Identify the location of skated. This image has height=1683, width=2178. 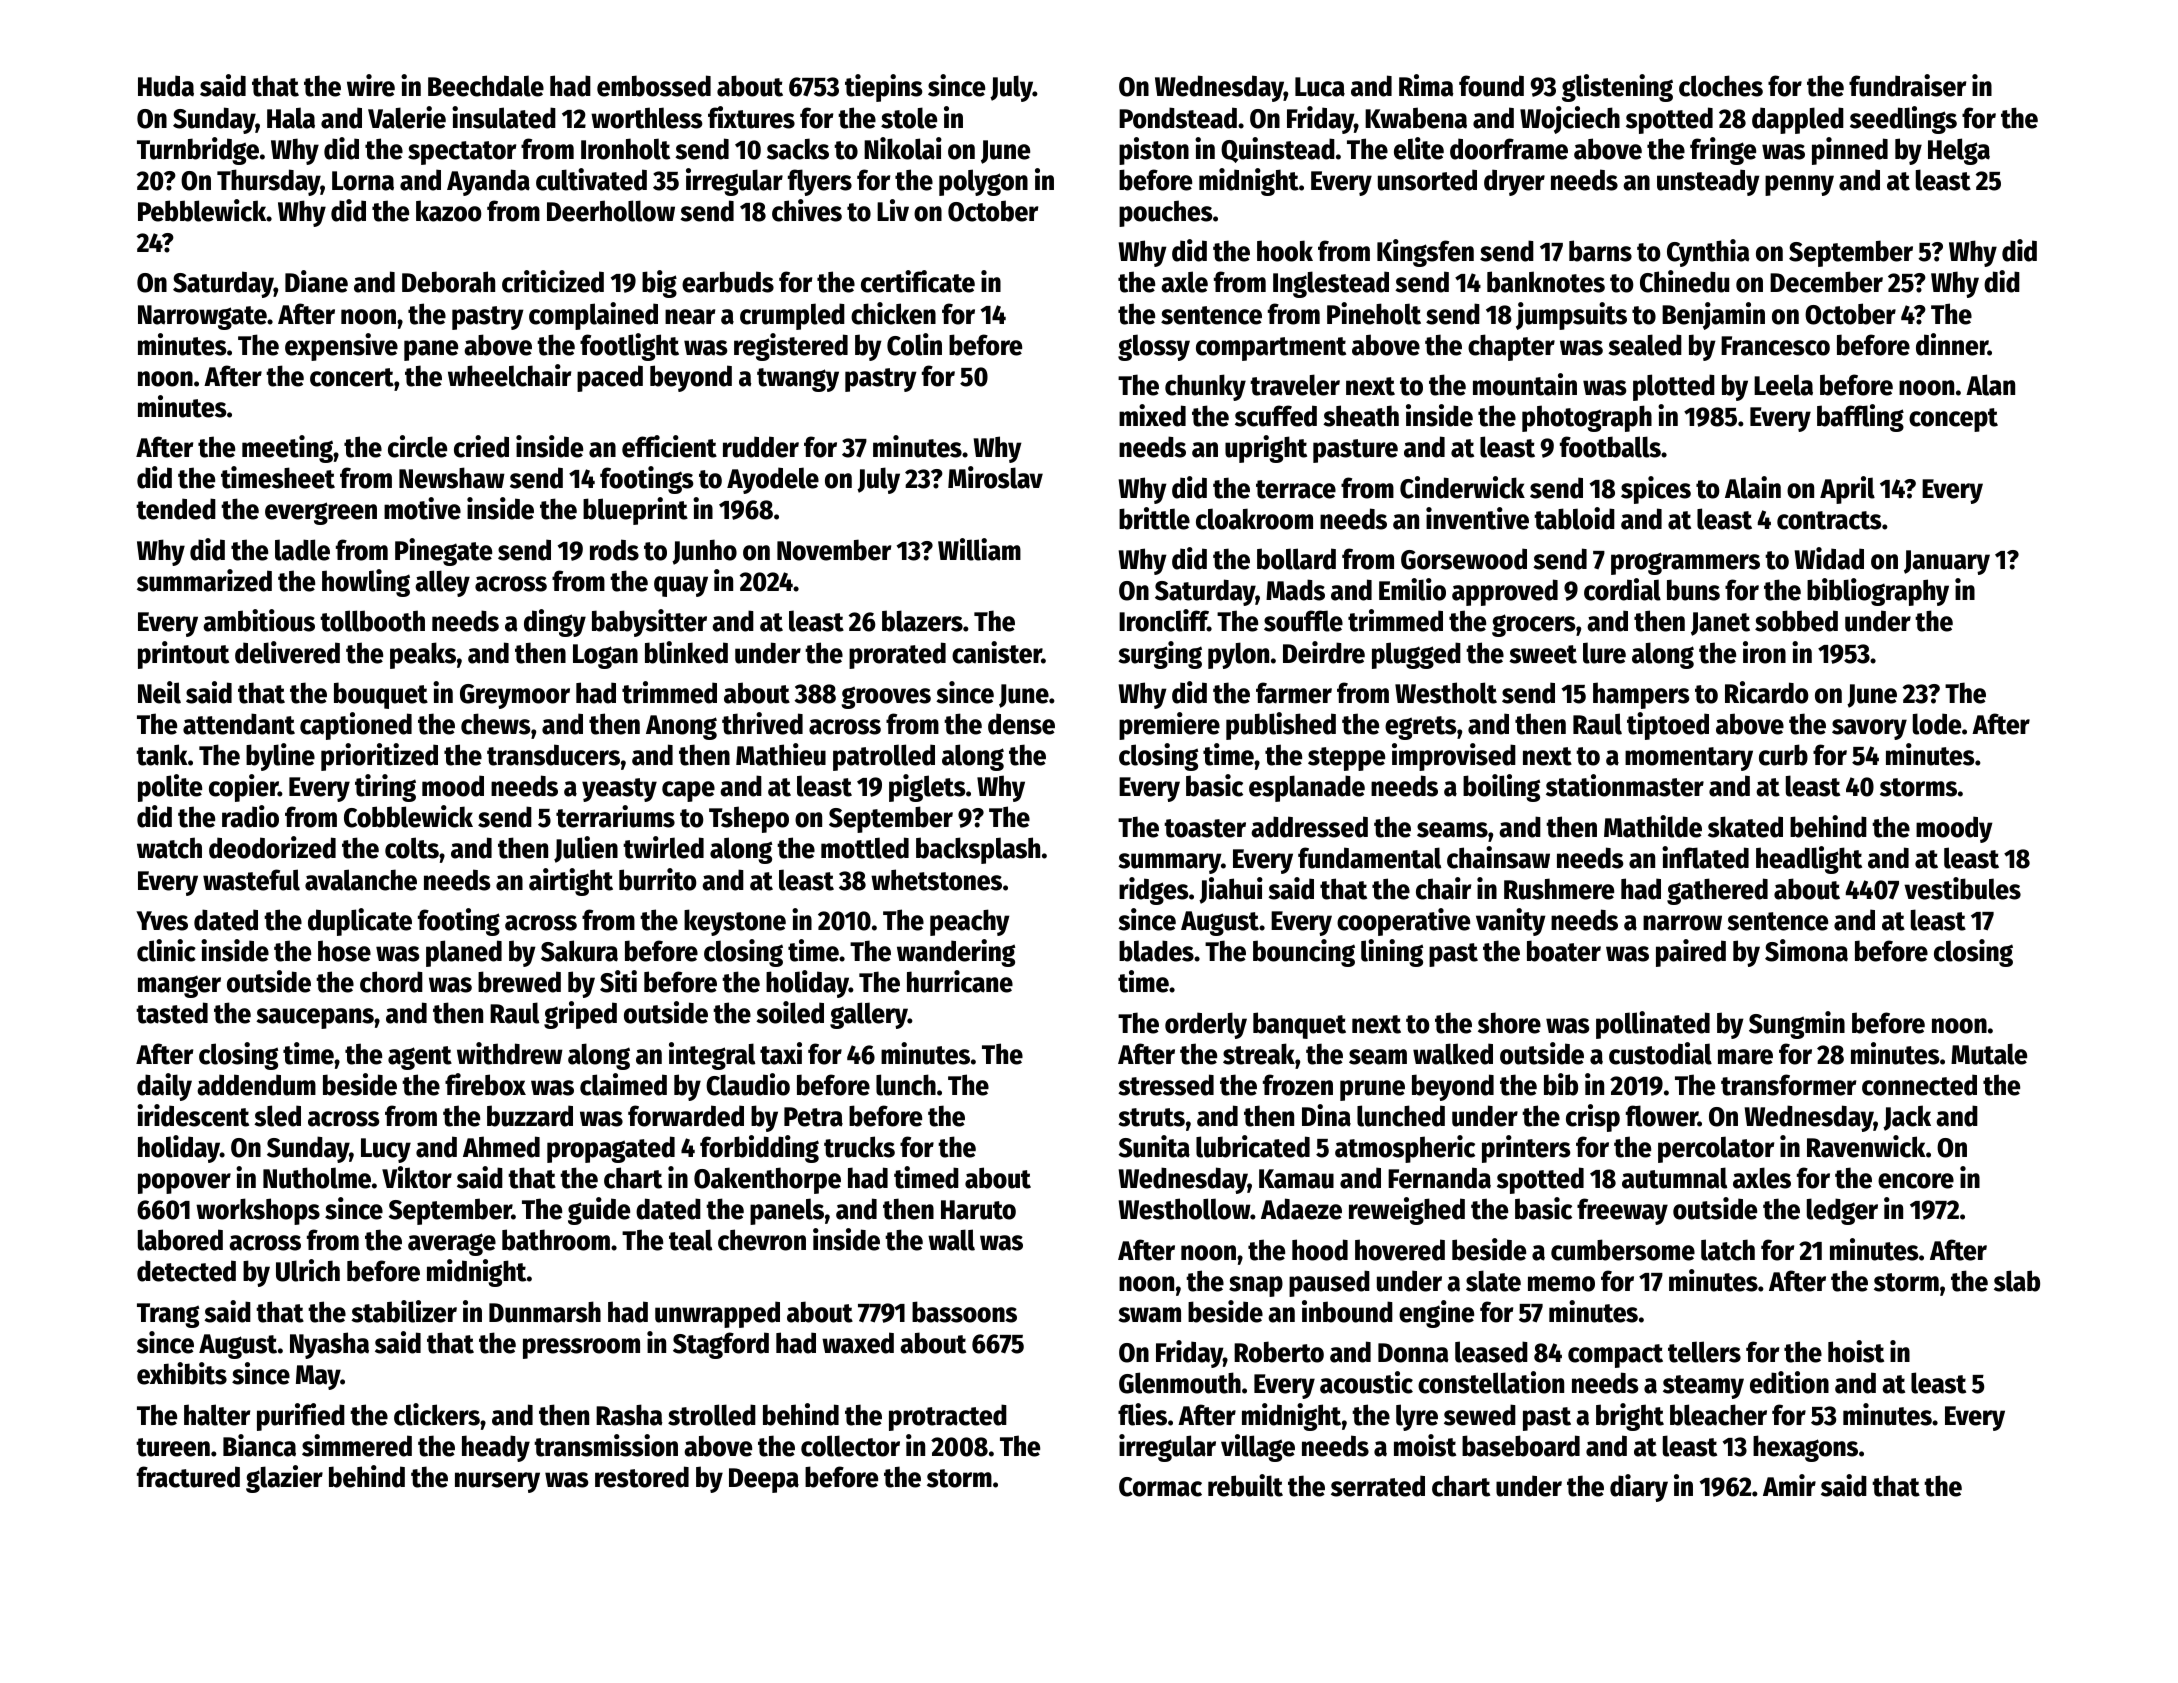
(1745, 827).
